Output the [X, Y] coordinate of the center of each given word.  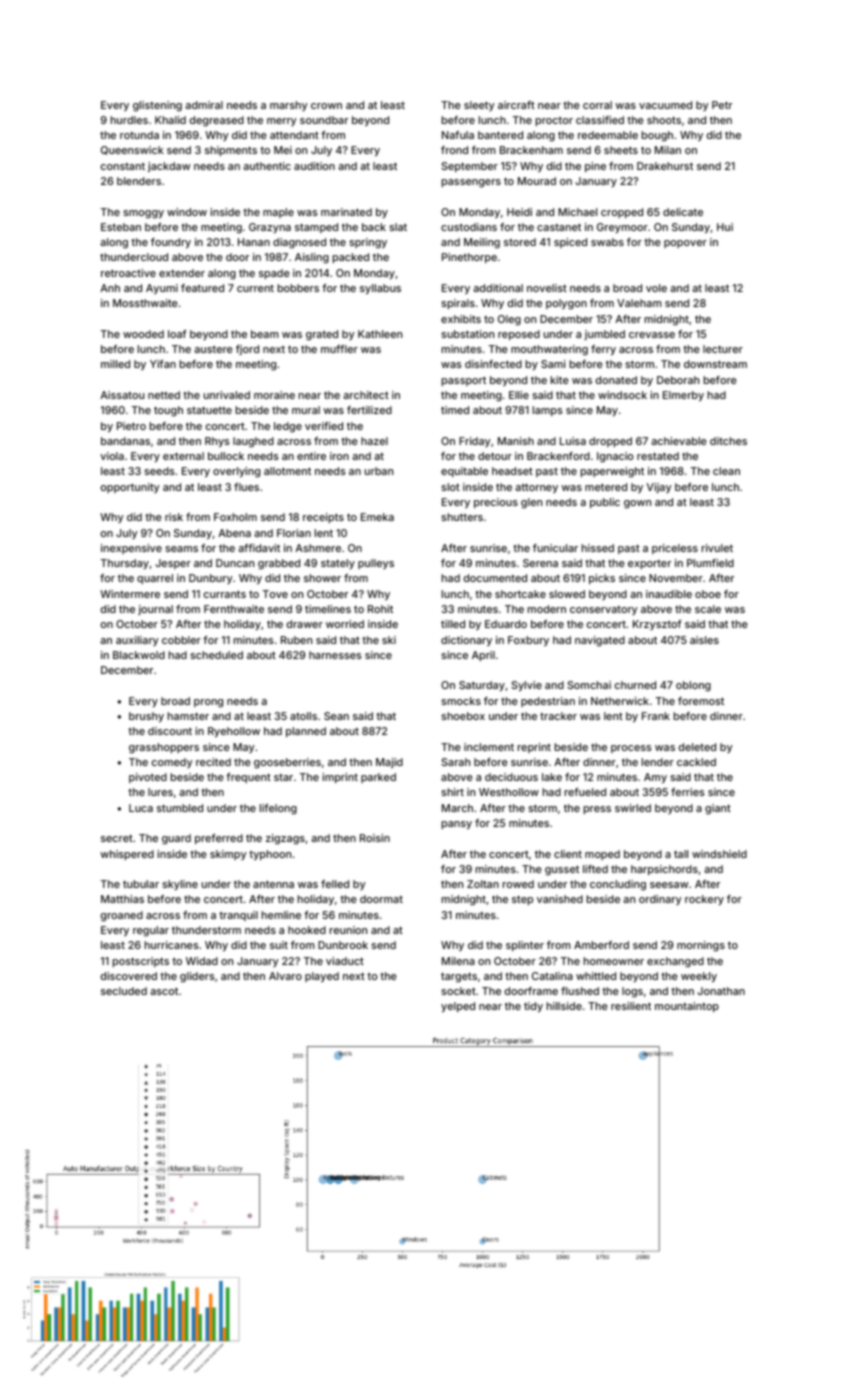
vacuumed [665, 105]
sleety [479, 106]
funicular [555, 548]
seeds [159, 471]
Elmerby [683, 396]
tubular [141, 884]
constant [123, 166]
